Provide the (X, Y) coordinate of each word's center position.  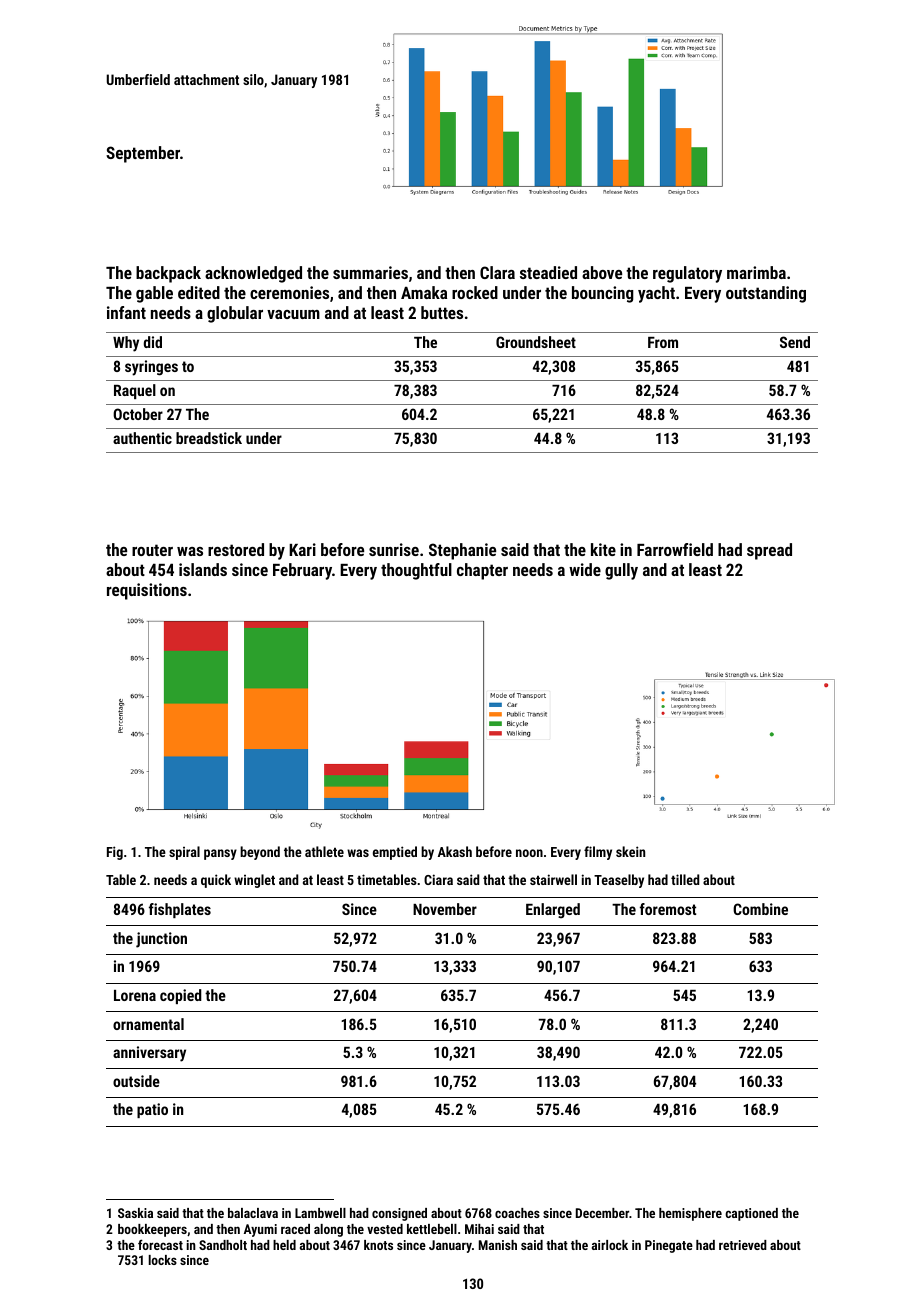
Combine (760, 909)
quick (216, 881)
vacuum (293, 314)
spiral (184, 853)
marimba (756, 272)
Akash (455, 851)
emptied (395, 853)
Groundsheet (536, 342)
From (663, 342)
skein (630, 851)
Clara (497, 272)
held (284, 1245)
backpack (168, 274)
